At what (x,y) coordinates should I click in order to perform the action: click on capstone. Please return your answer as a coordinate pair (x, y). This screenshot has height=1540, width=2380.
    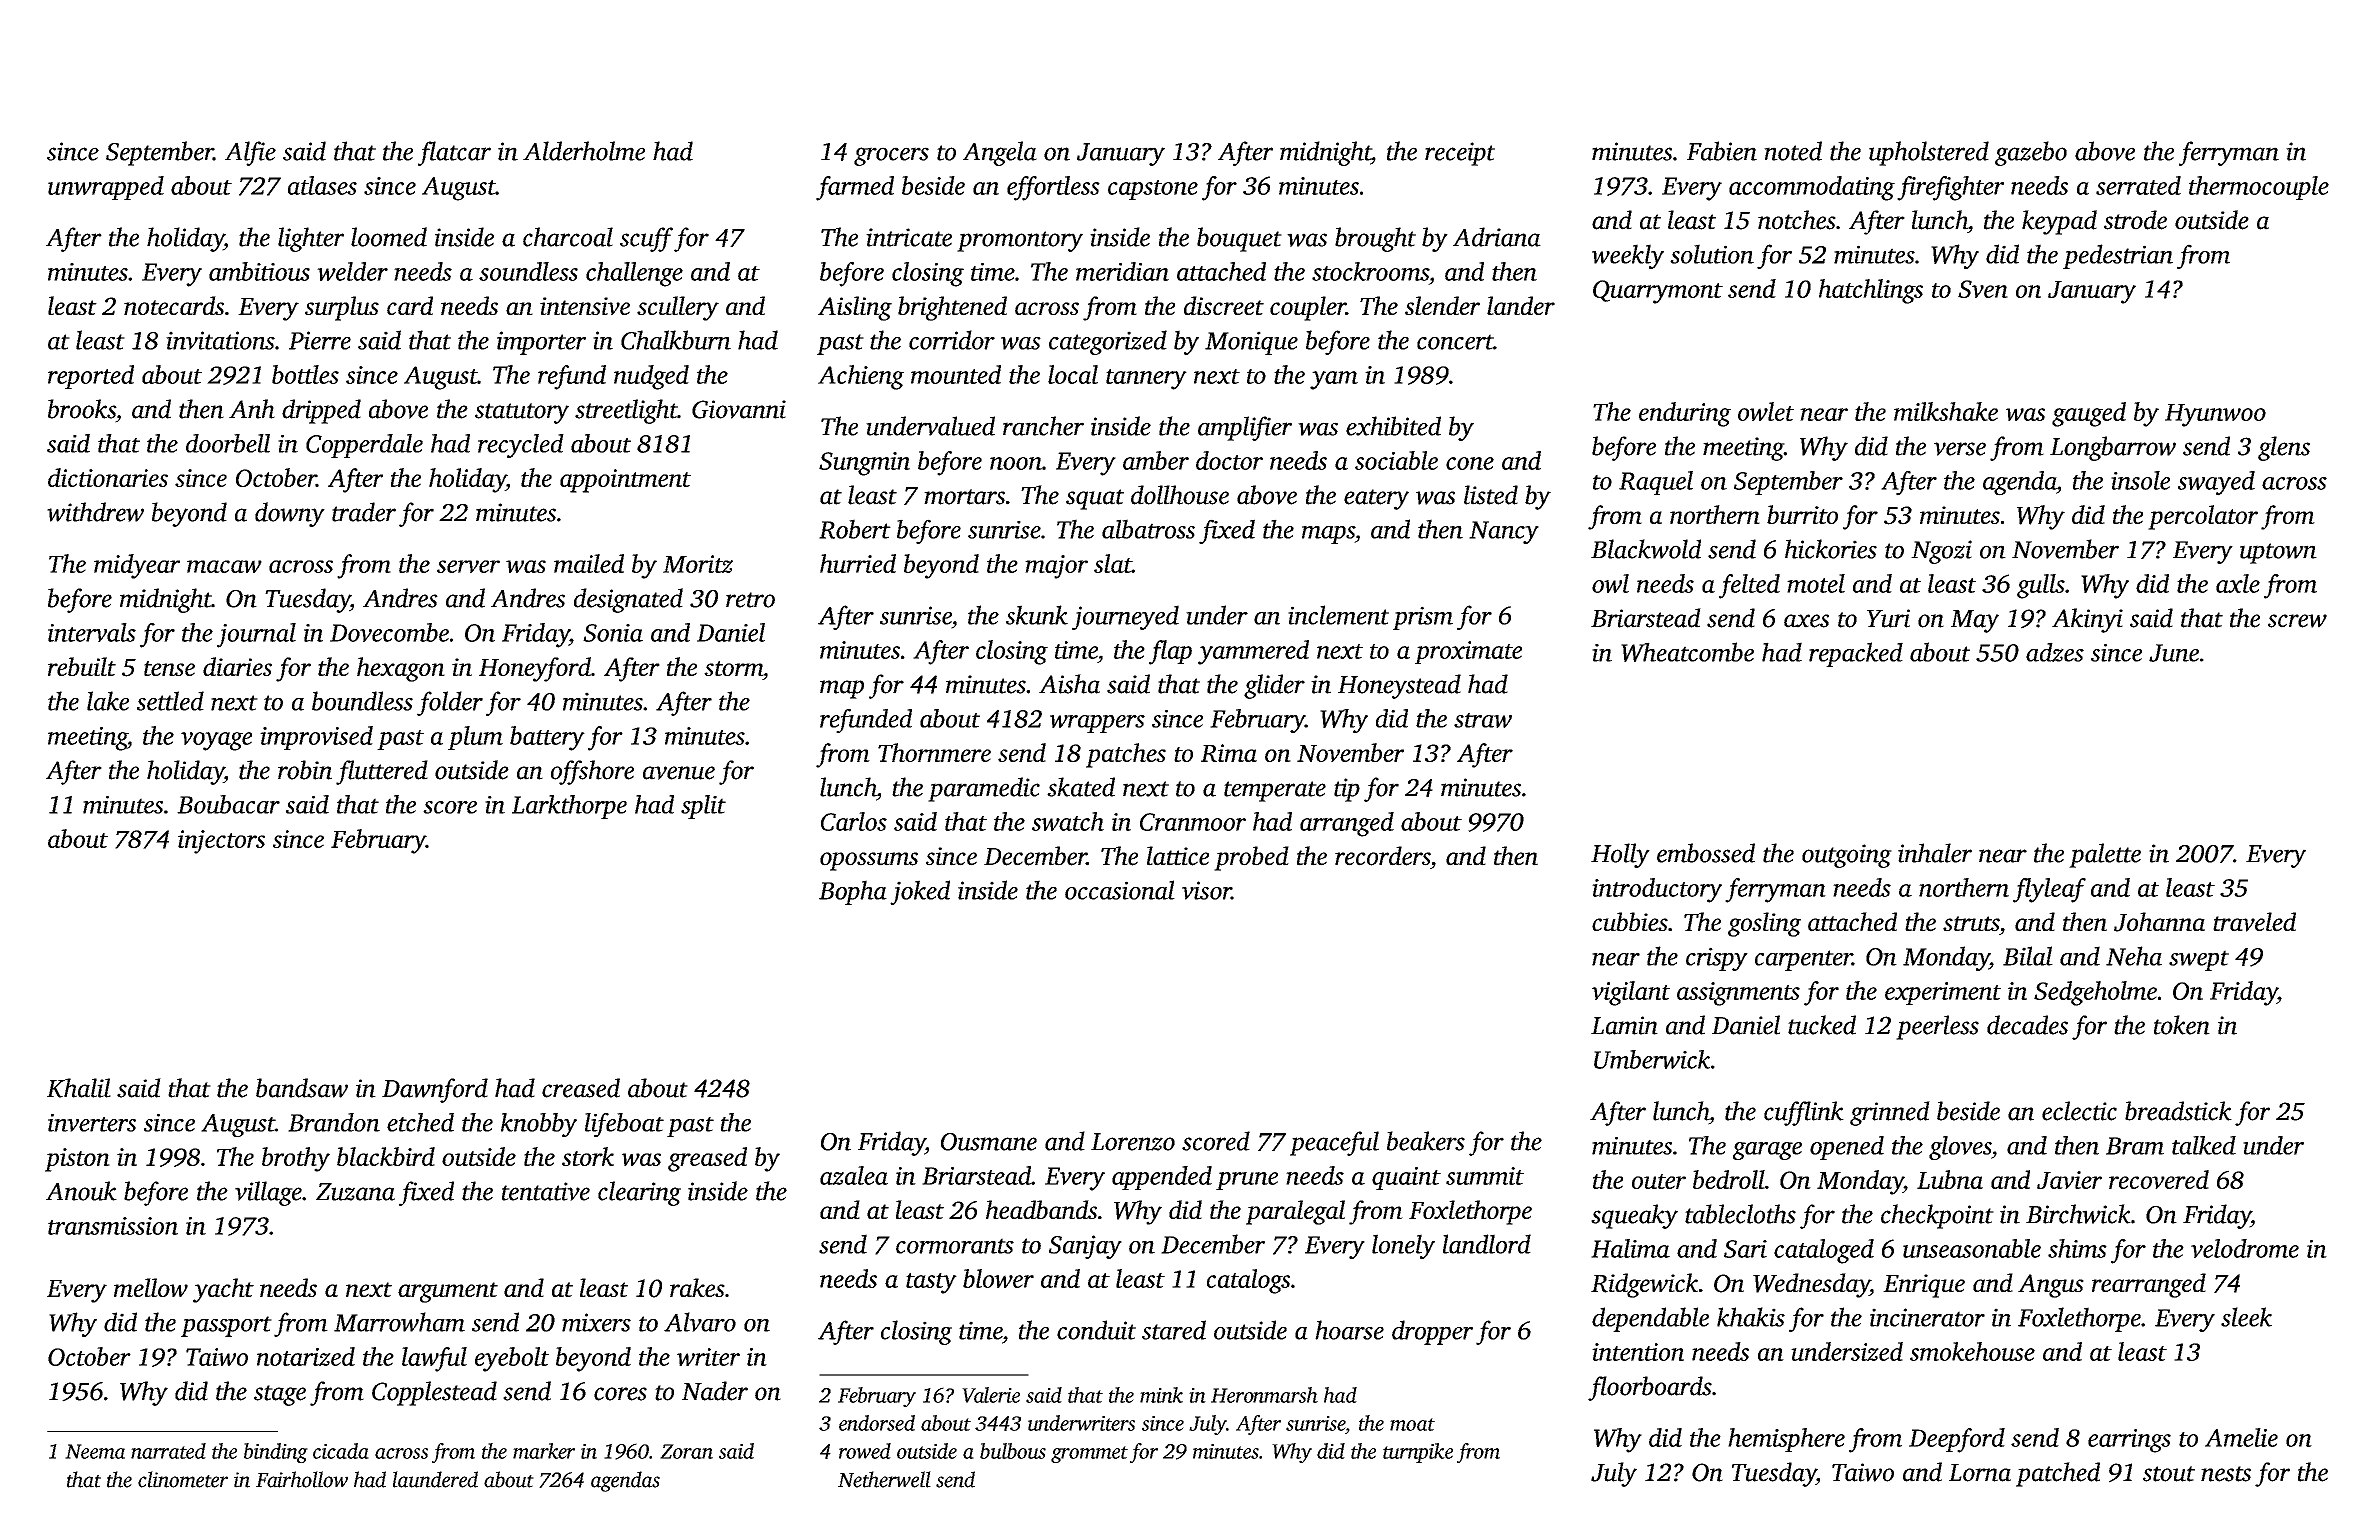
    Looking at the image, I should click on (1153, 190).
